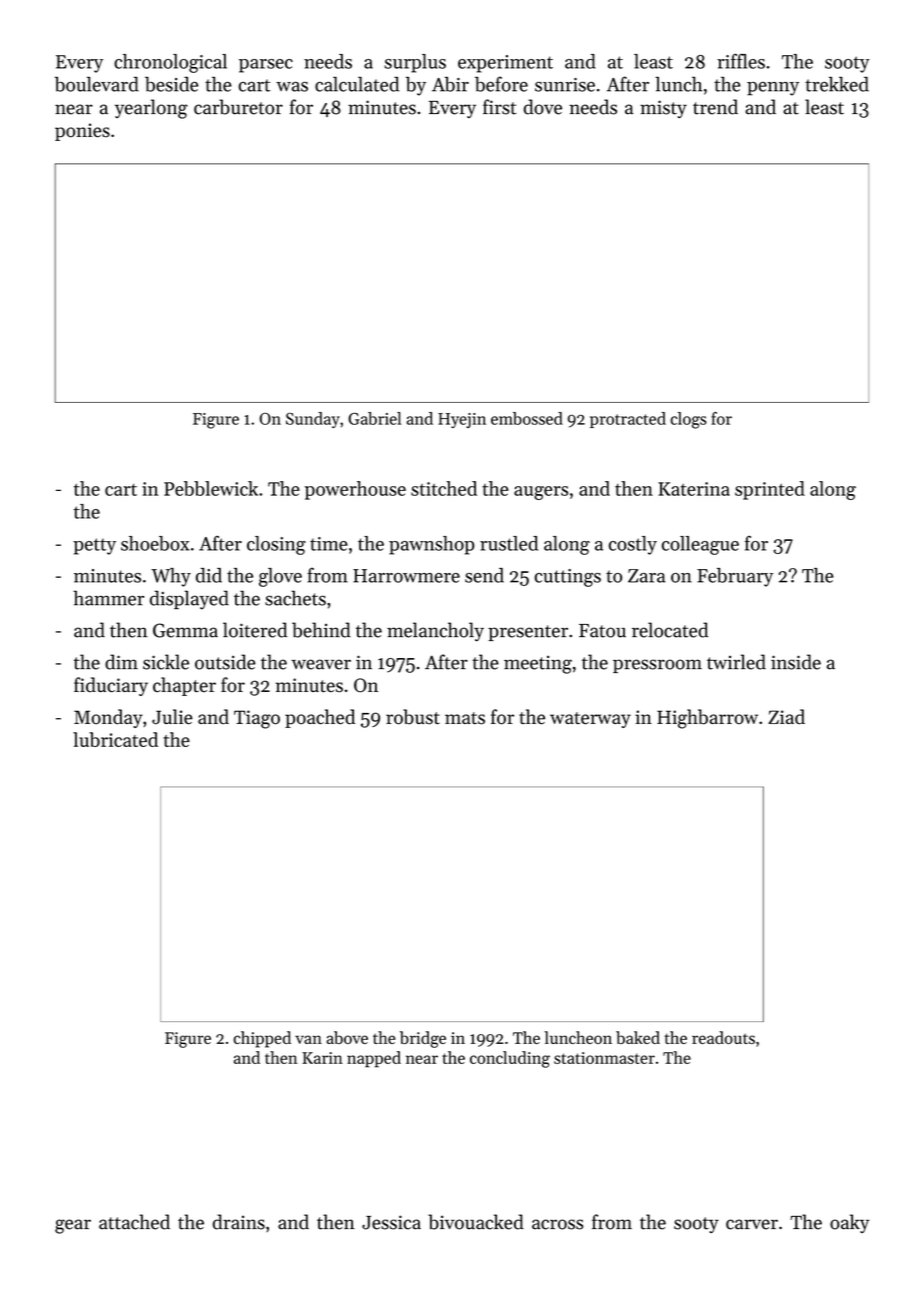 This screenshot has width=924, height=1308. I want to click on carver, so click(752, 1224).
